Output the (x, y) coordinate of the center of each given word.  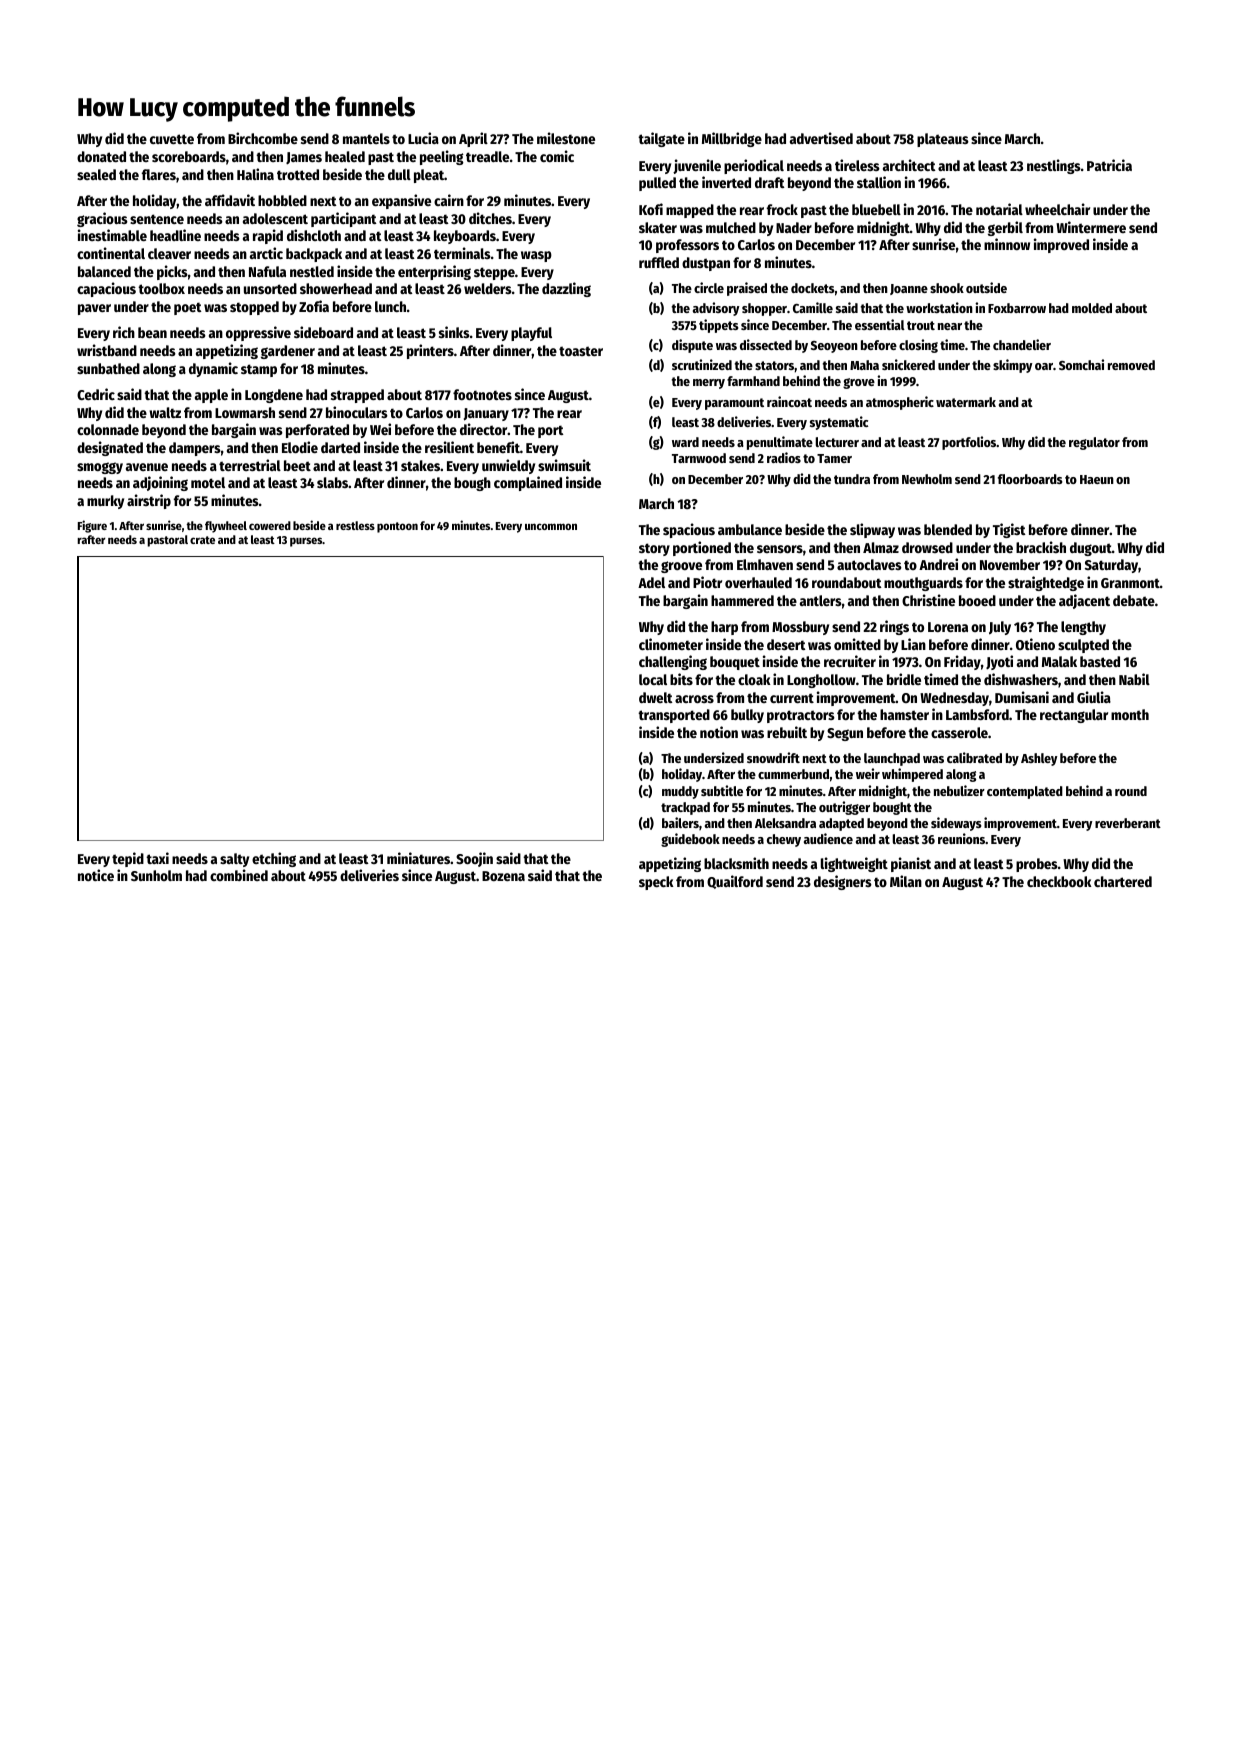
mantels (366, 138)
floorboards (1030, 479)
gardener (288, 352)
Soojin (474, 859)
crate (202, 540)
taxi (157, 858)
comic (557, 156)
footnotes (482, 394)
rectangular (1074, 716)
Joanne (909, 289)
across (694, 699)
